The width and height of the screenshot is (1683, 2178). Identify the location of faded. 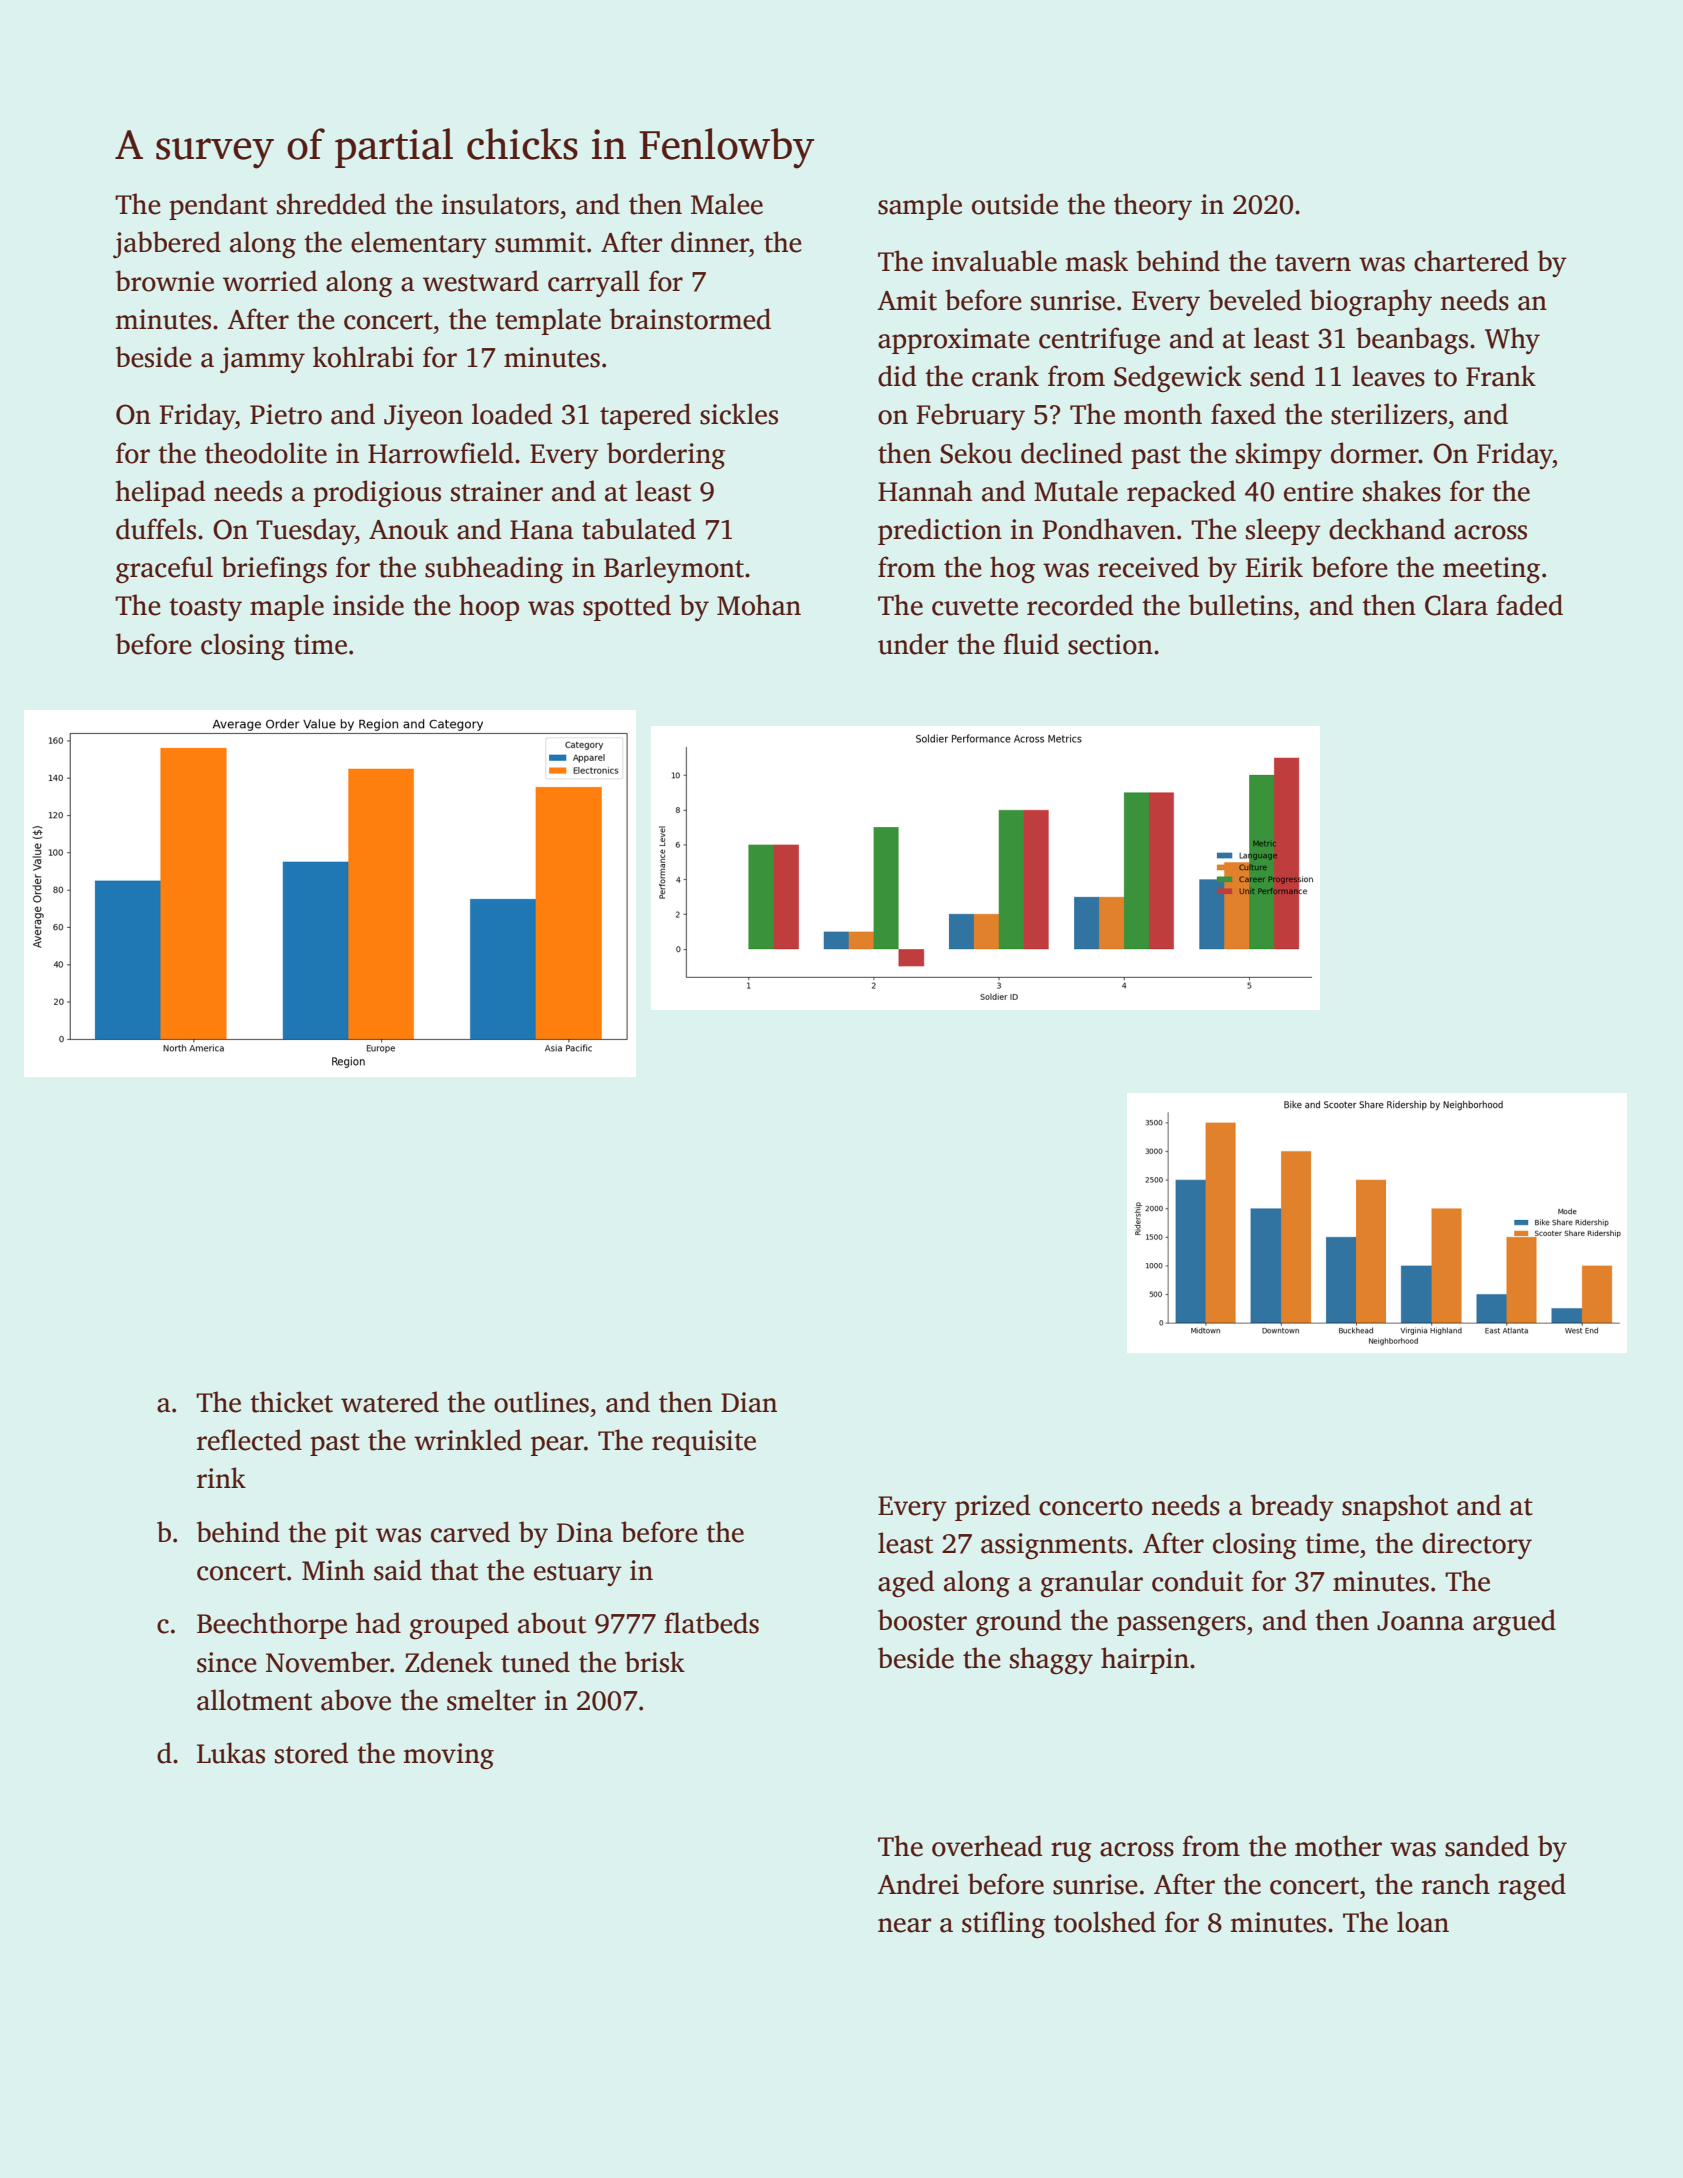
(1529, 605).
